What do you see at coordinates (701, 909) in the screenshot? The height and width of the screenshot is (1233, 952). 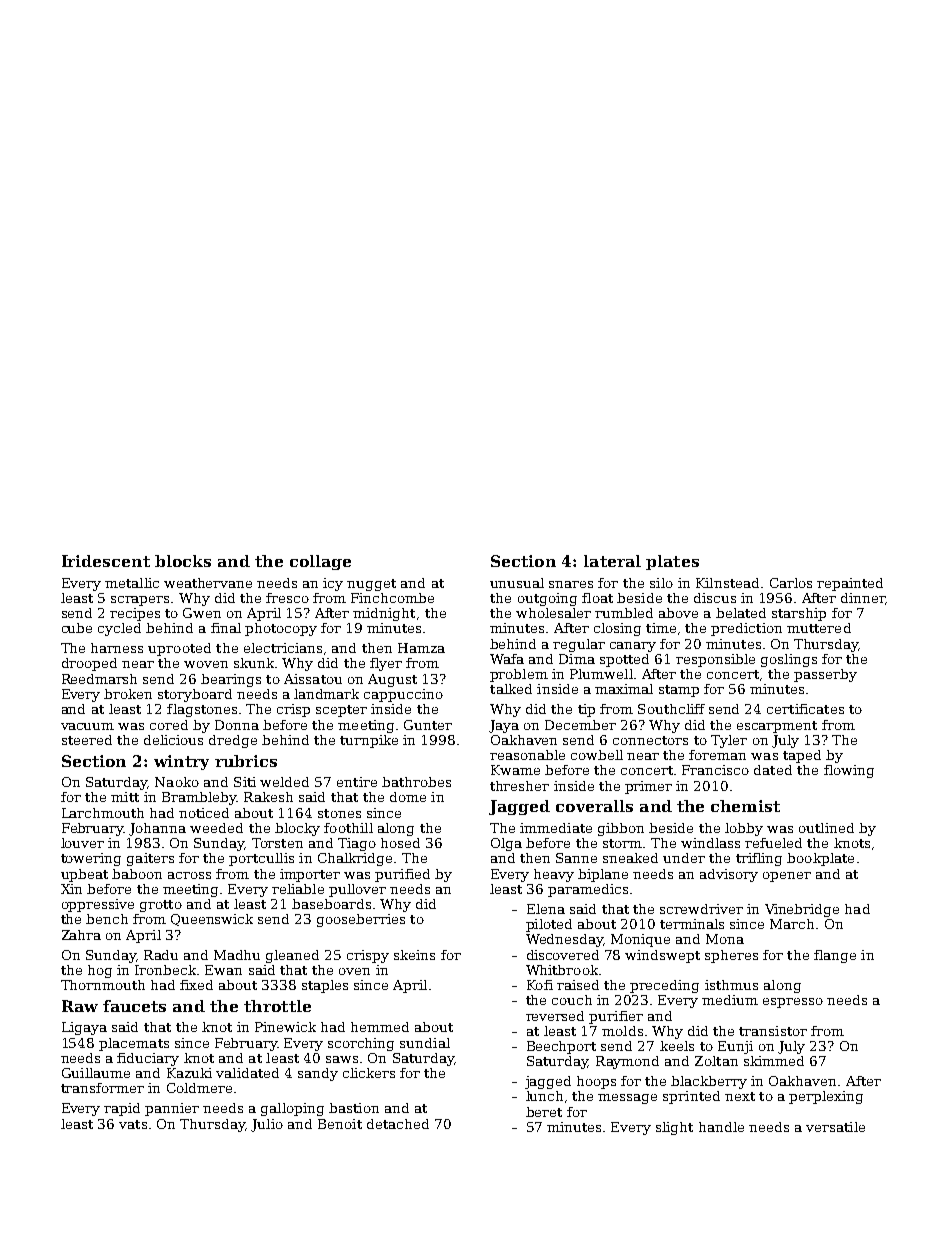 I see `screwdriver` at bounding box center [701, 909].
